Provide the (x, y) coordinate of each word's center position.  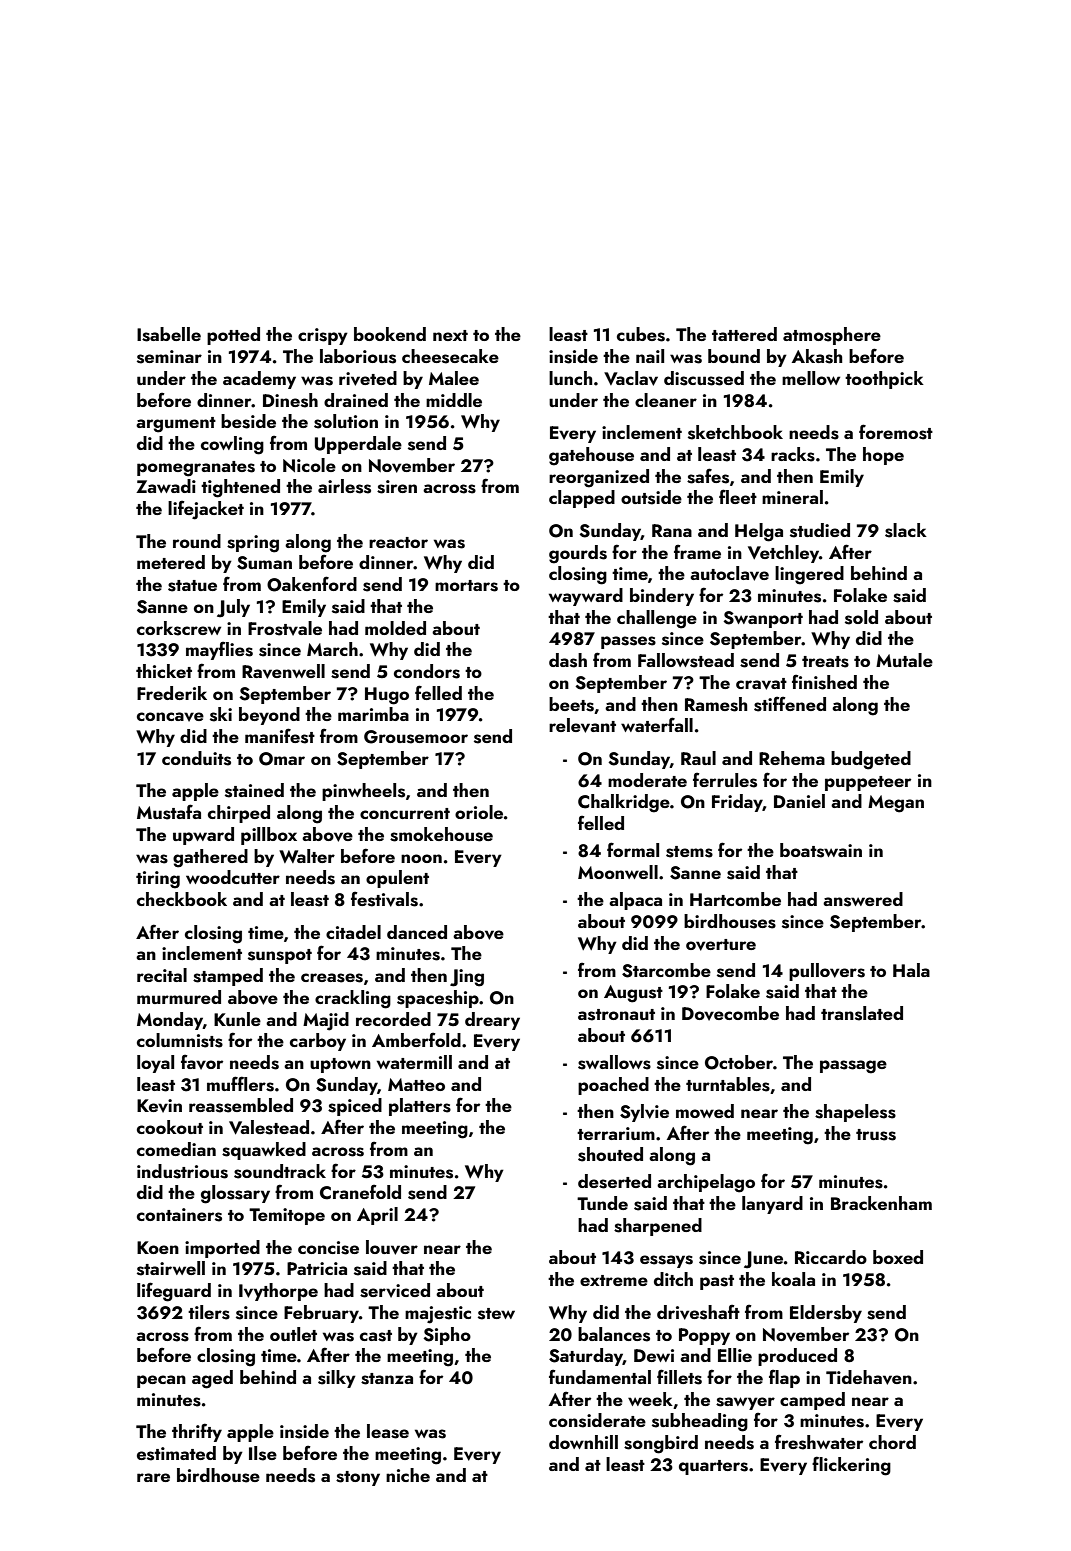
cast (376, 1336)
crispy (323, 336)
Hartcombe (735, 899)
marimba (373, 714)
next (450, 335)
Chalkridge (624, 803)
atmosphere (832, 336)
